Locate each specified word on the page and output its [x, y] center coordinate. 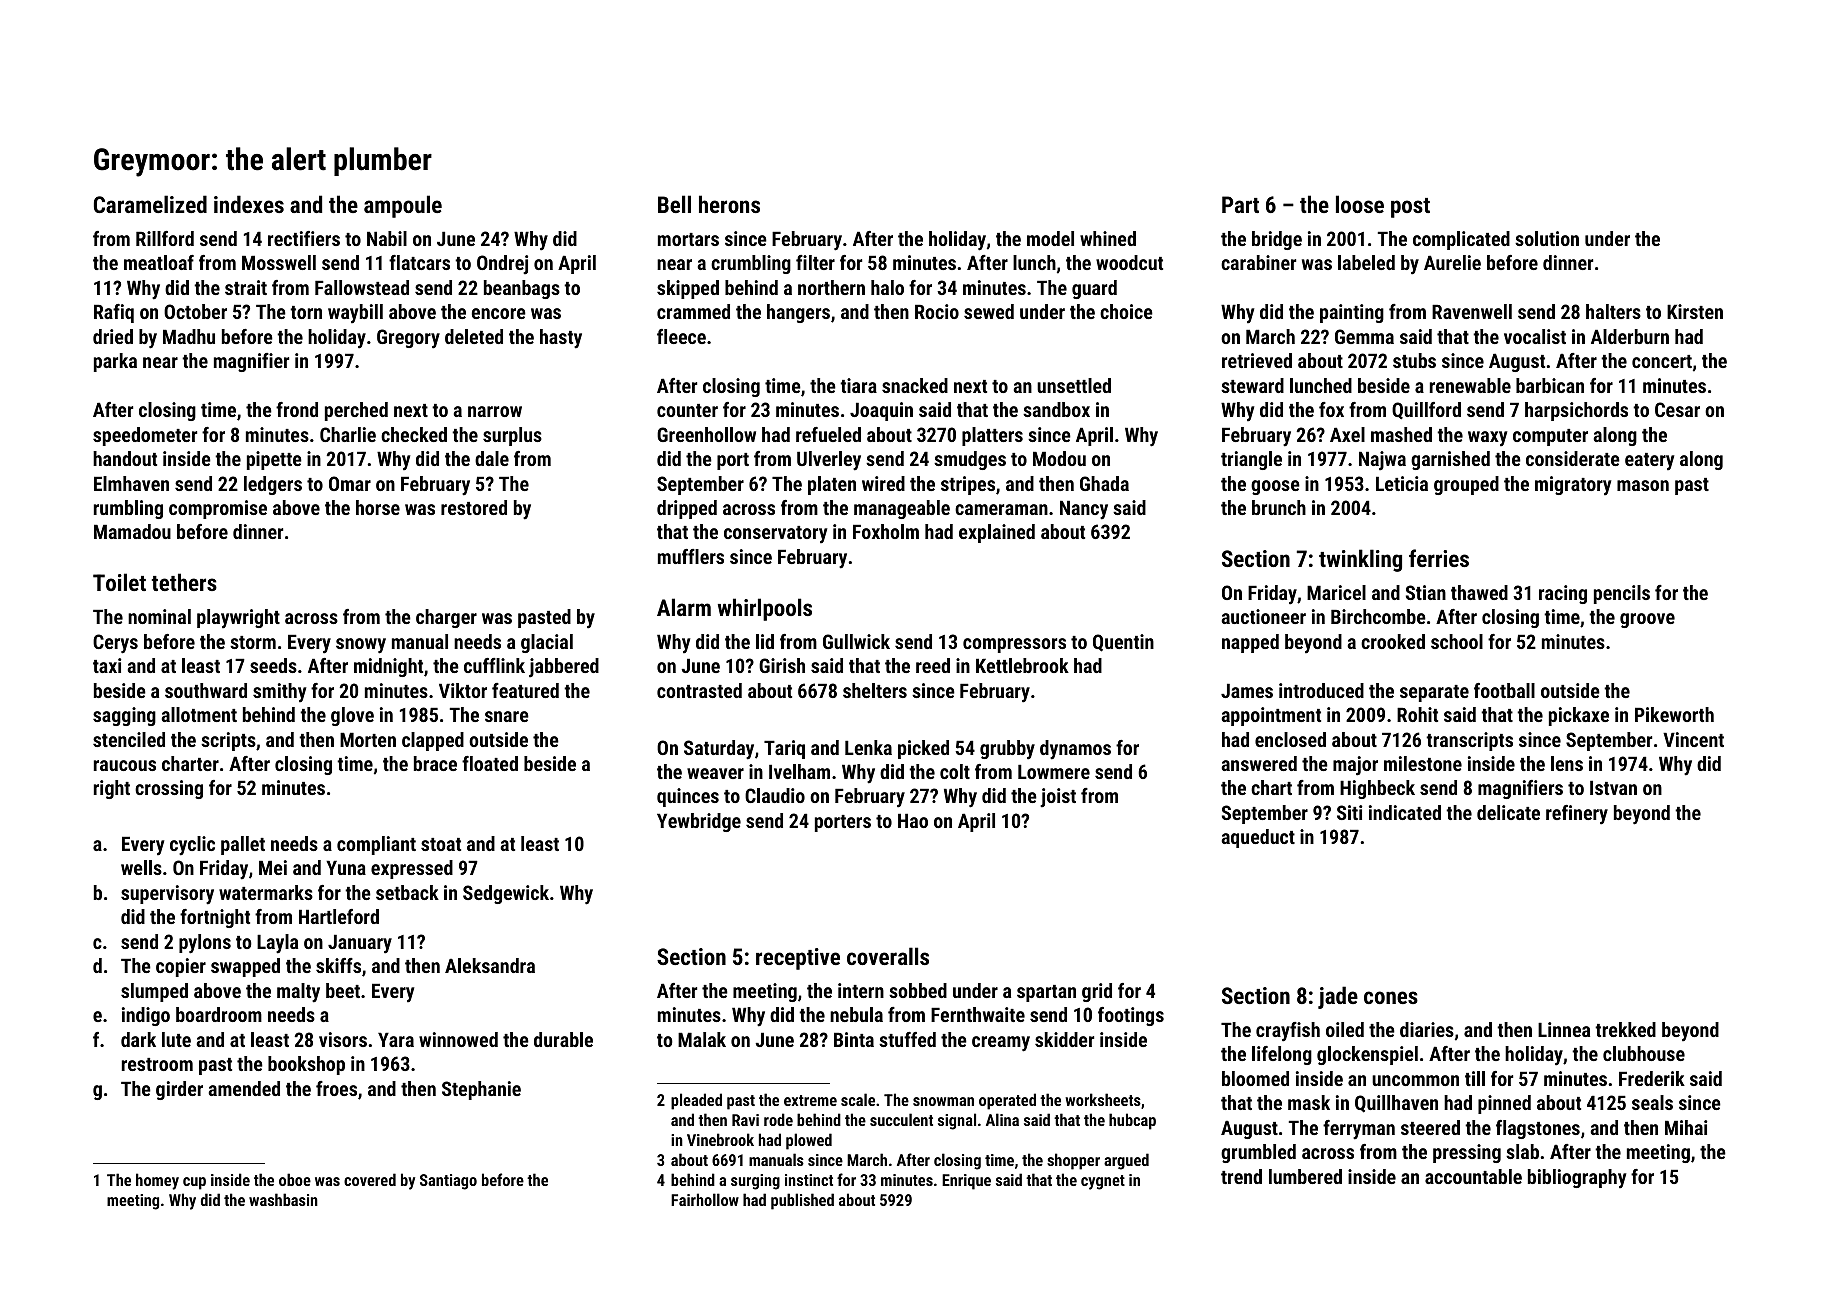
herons [729, 204]
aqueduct [1258, 838]
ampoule [403, 206]
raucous [125, 765]
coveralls [888, 956]
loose [1360, 204]
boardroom [219, 1014]
